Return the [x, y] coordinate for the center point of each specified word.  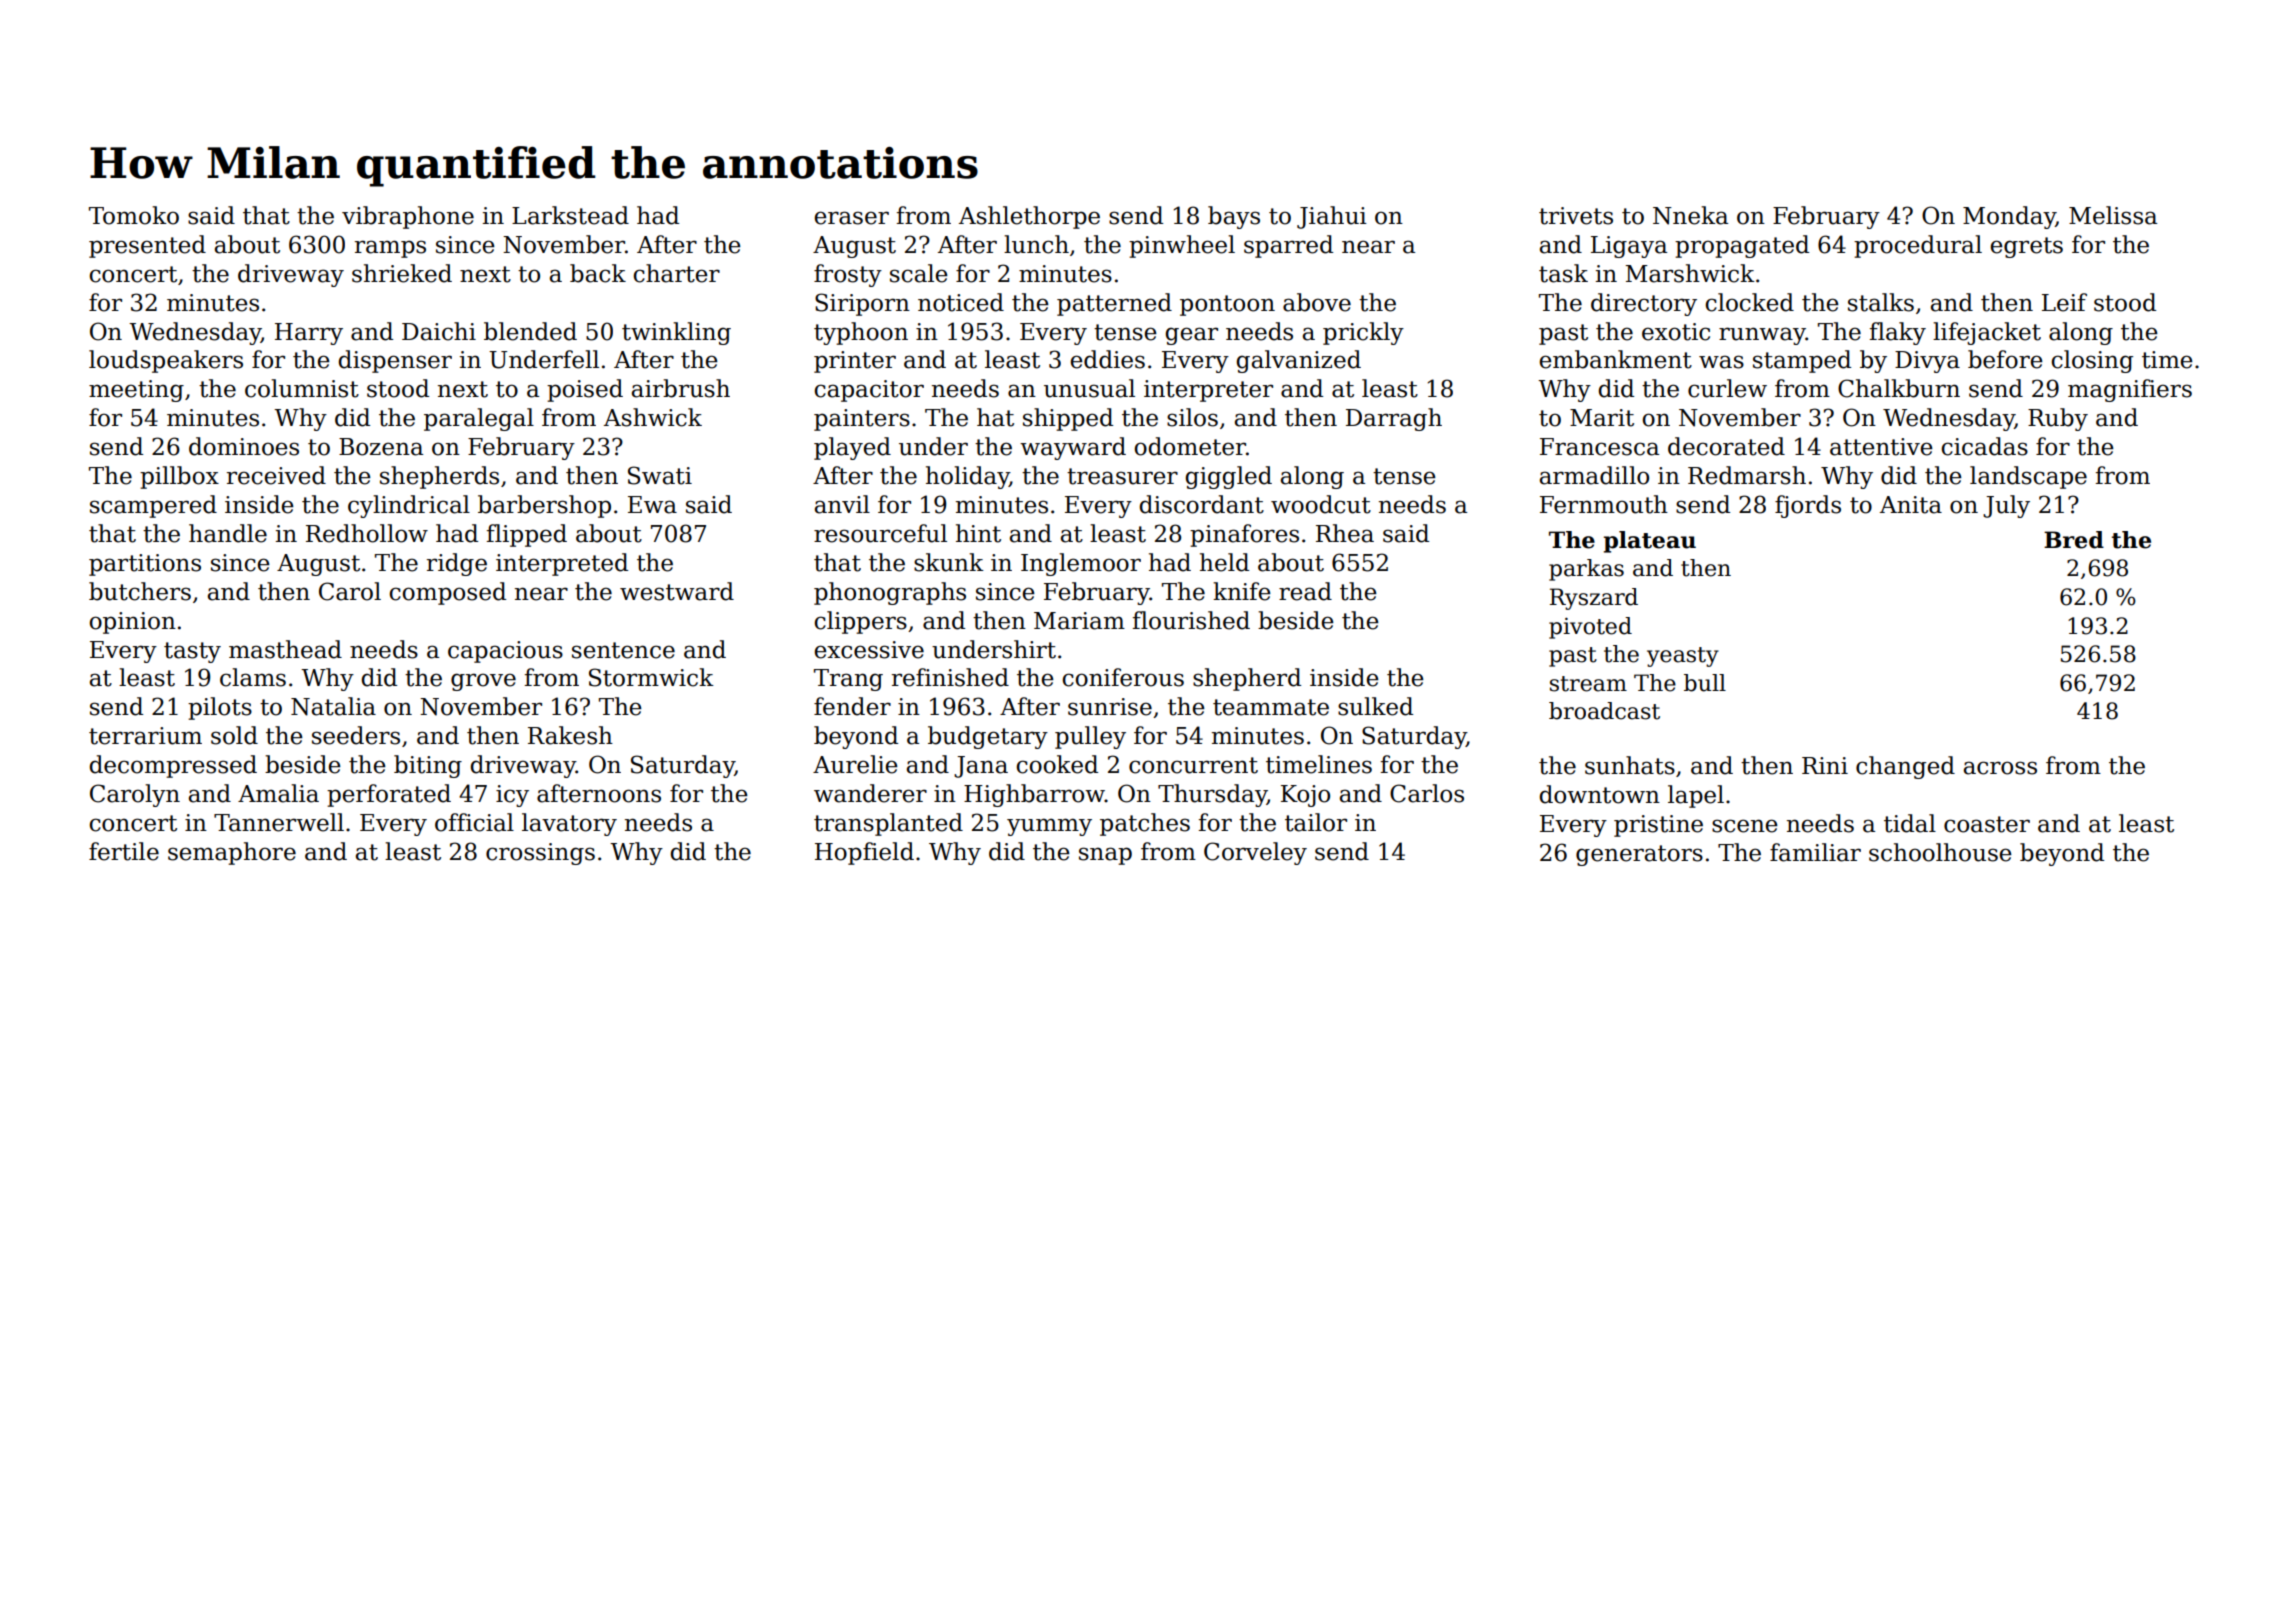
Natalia [333, 706]
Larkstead [570, 215]
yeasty [1683, 657]
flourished [1191, 620]
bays [1234, 217]
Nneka [1690, 215]
